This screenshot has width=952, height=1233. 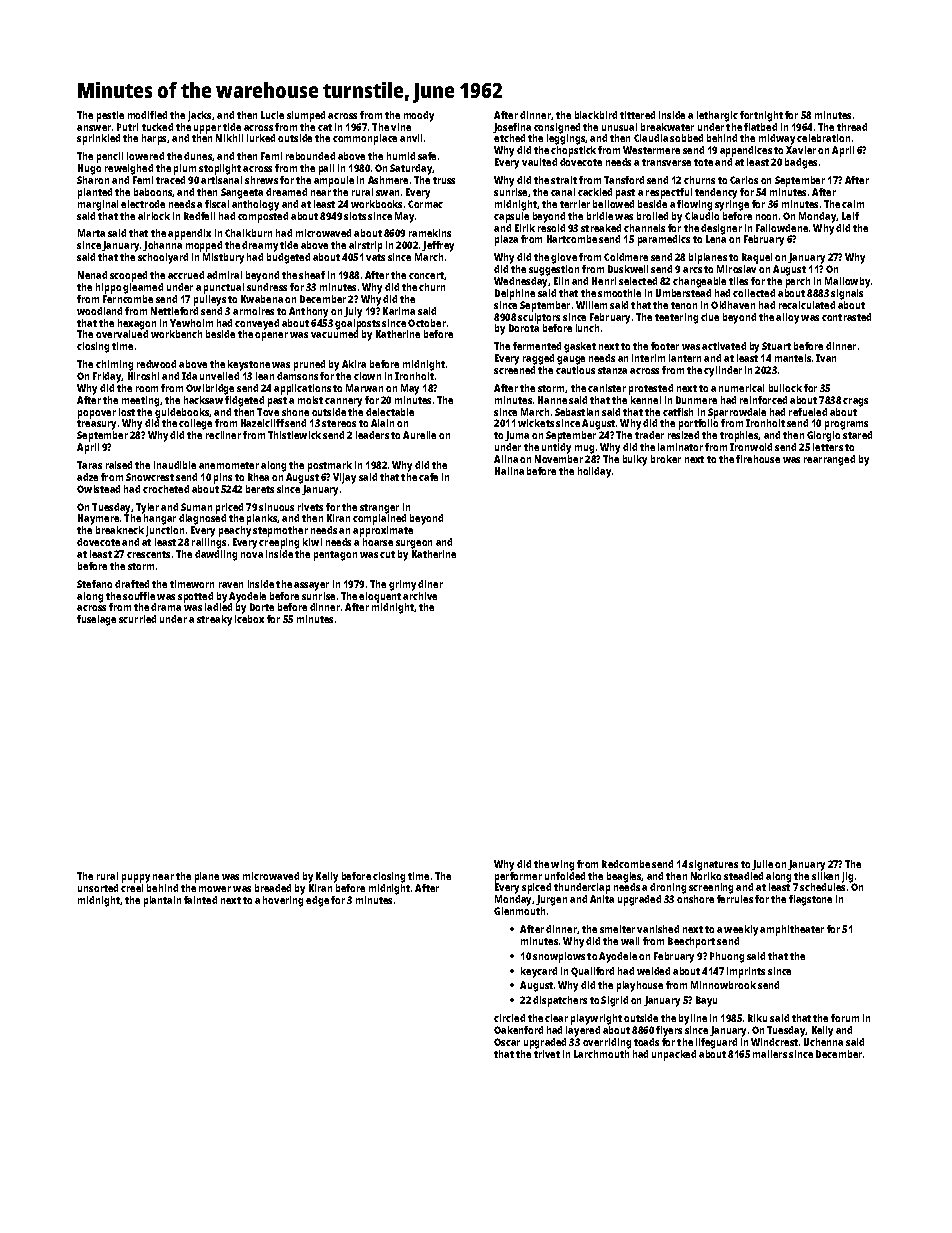 What do you see at coordinates (317, 901) in the screenshot?
I see `edge` at bounding box center [317, 901].
